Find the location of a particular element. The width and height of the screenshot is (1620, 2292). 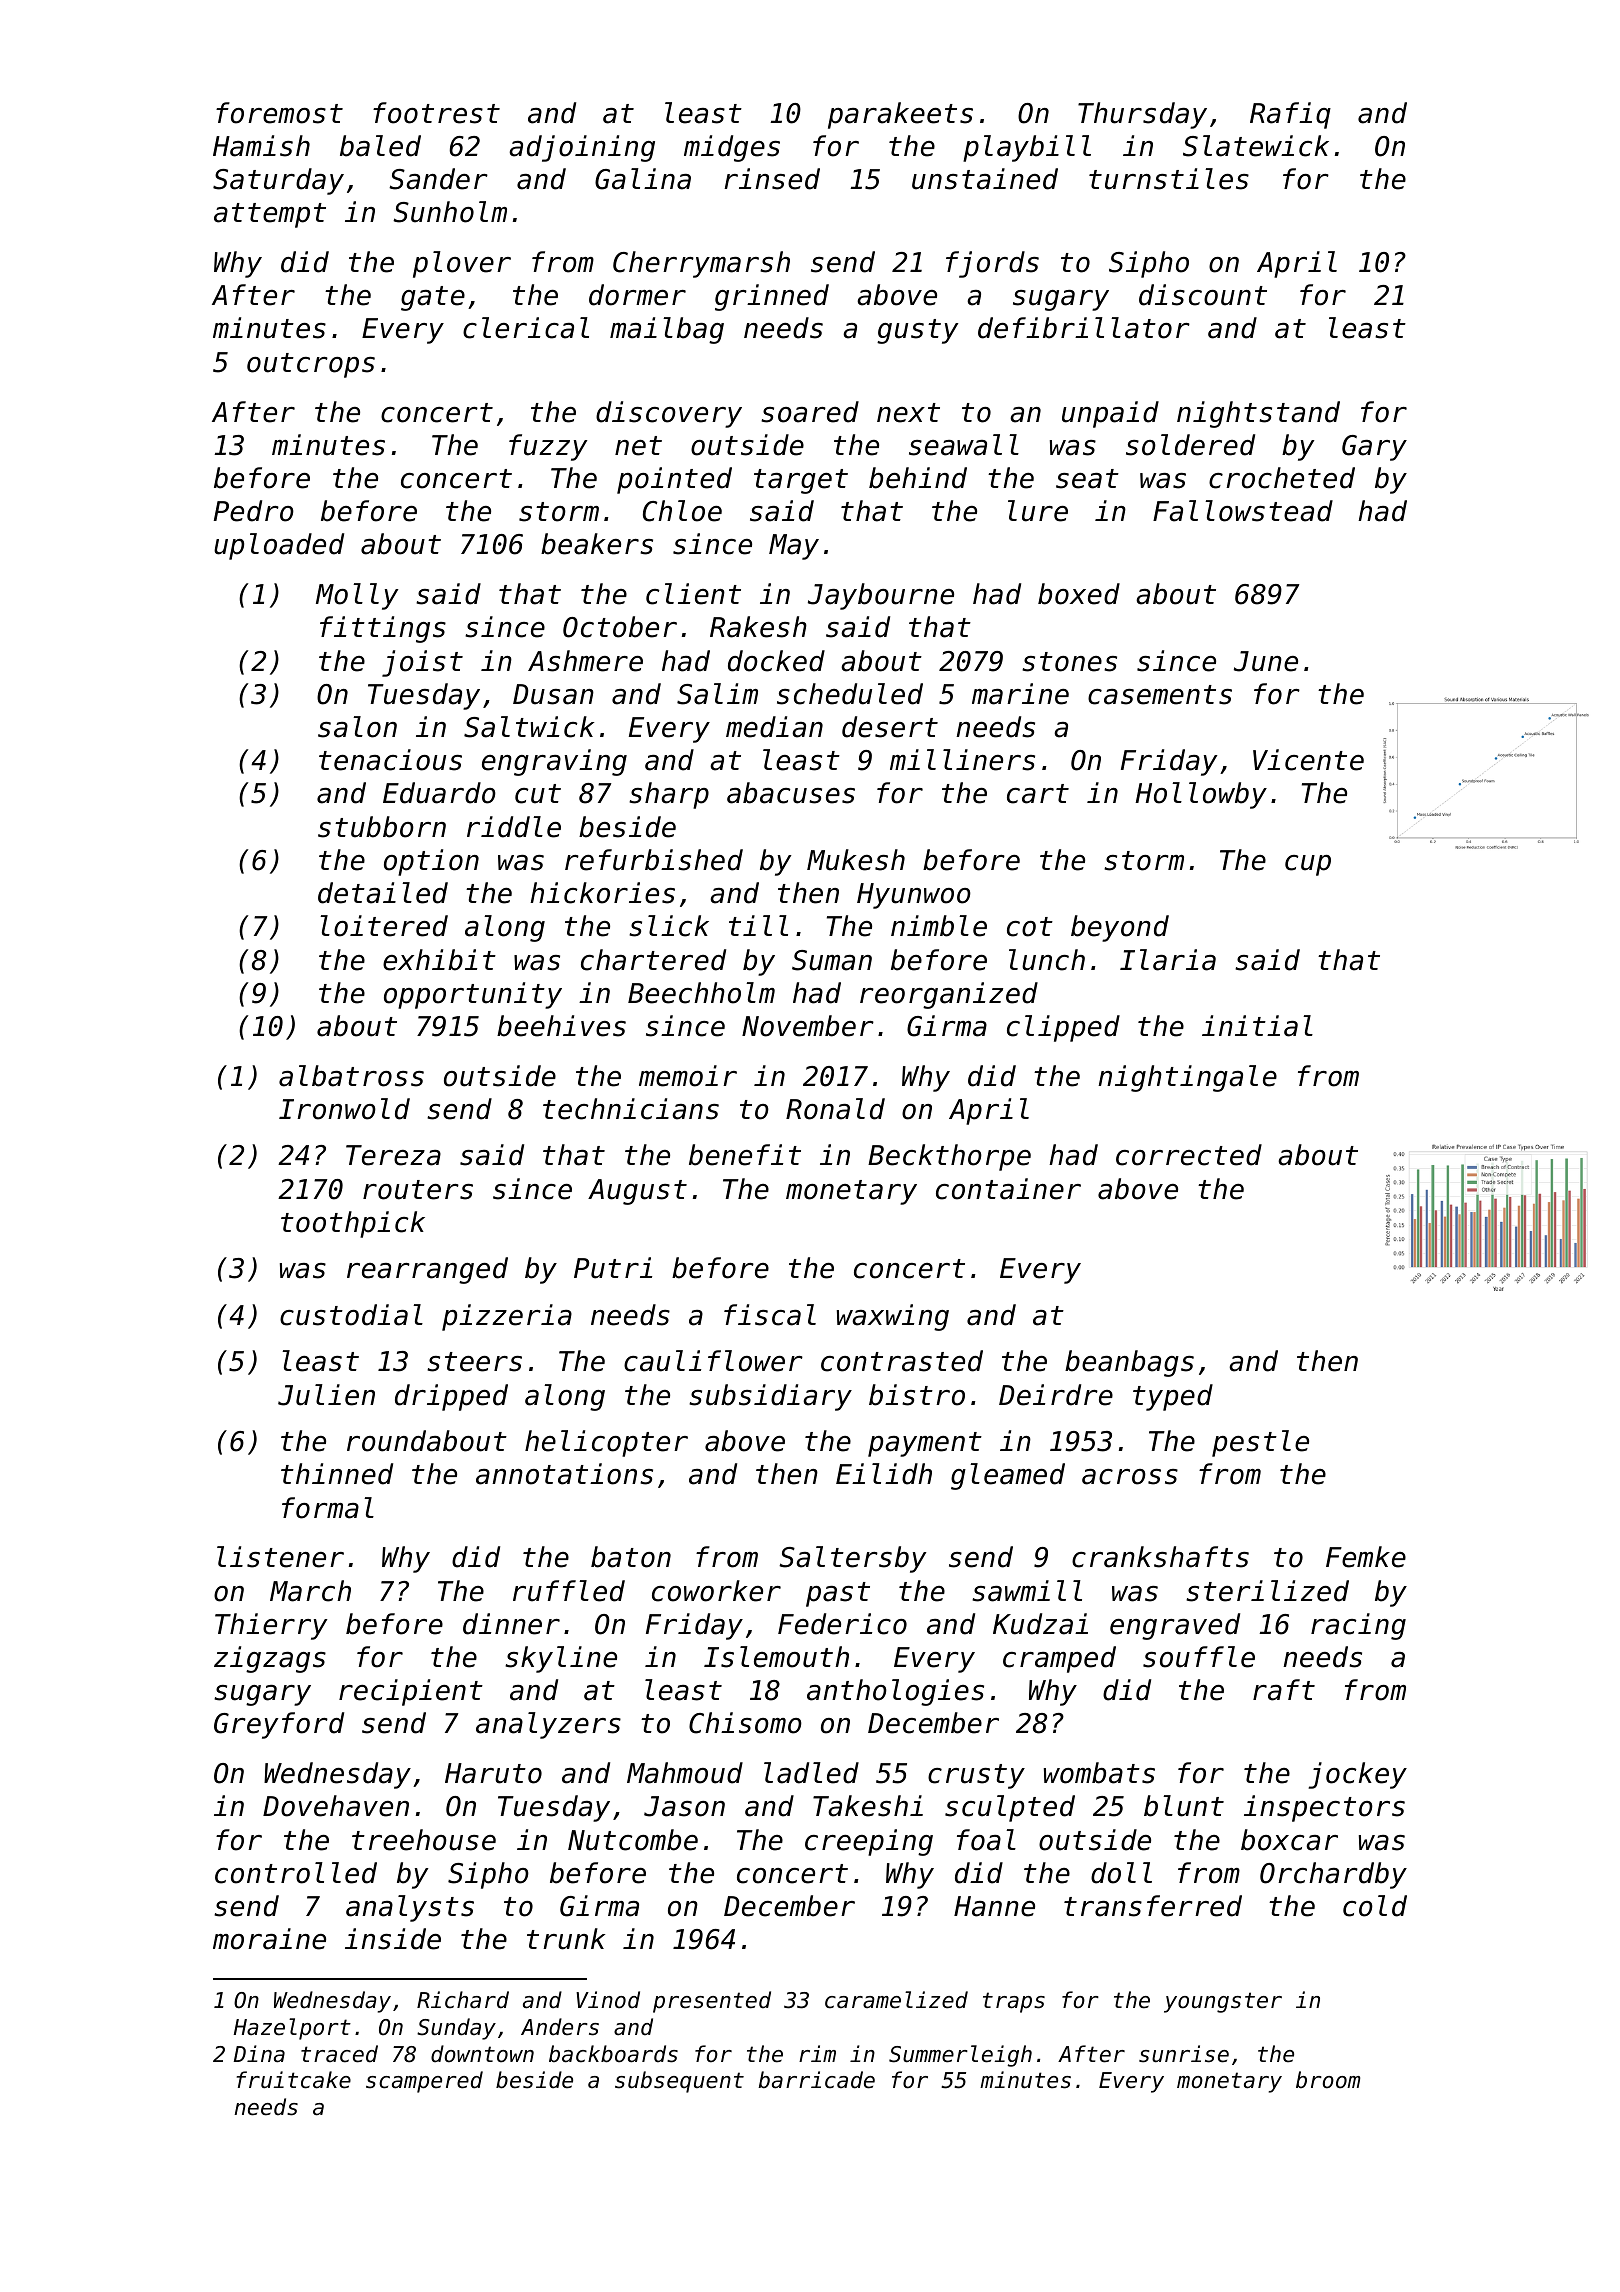

foremost is located at coordinates (279, 113).
